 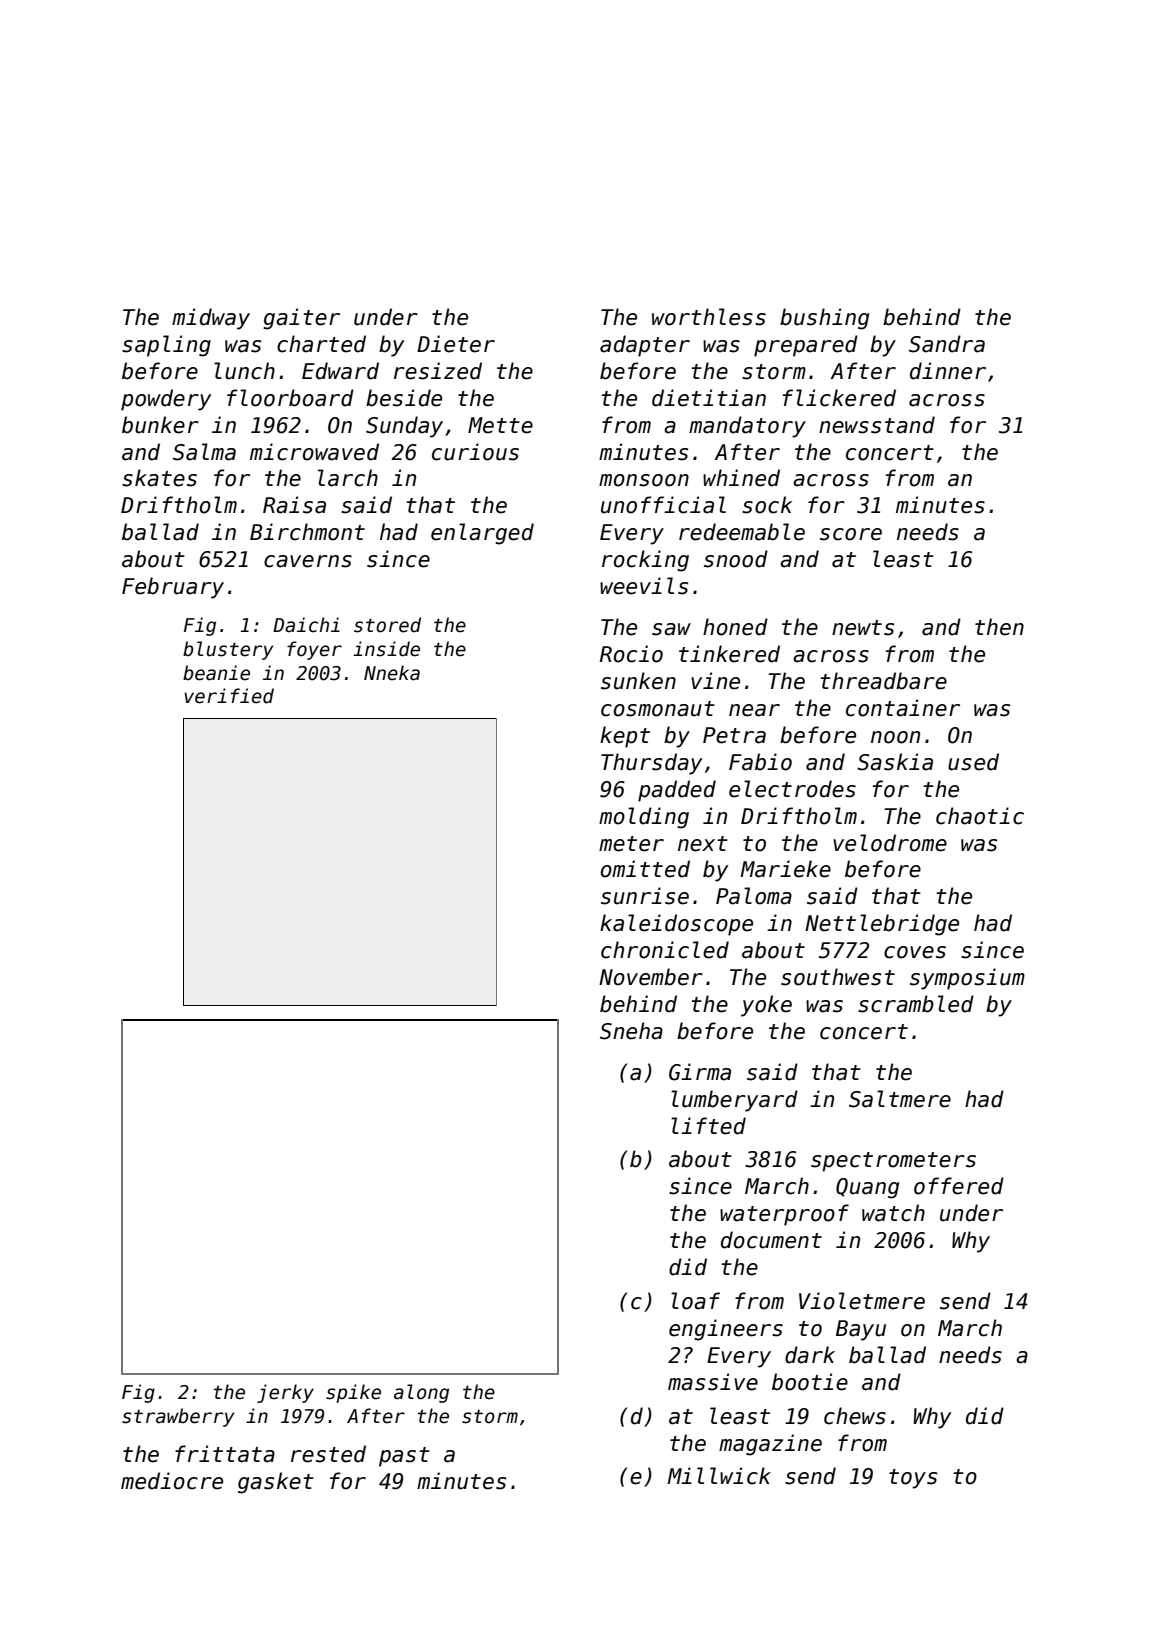 I want to click on Dieter, so click(x=456, y=344).
